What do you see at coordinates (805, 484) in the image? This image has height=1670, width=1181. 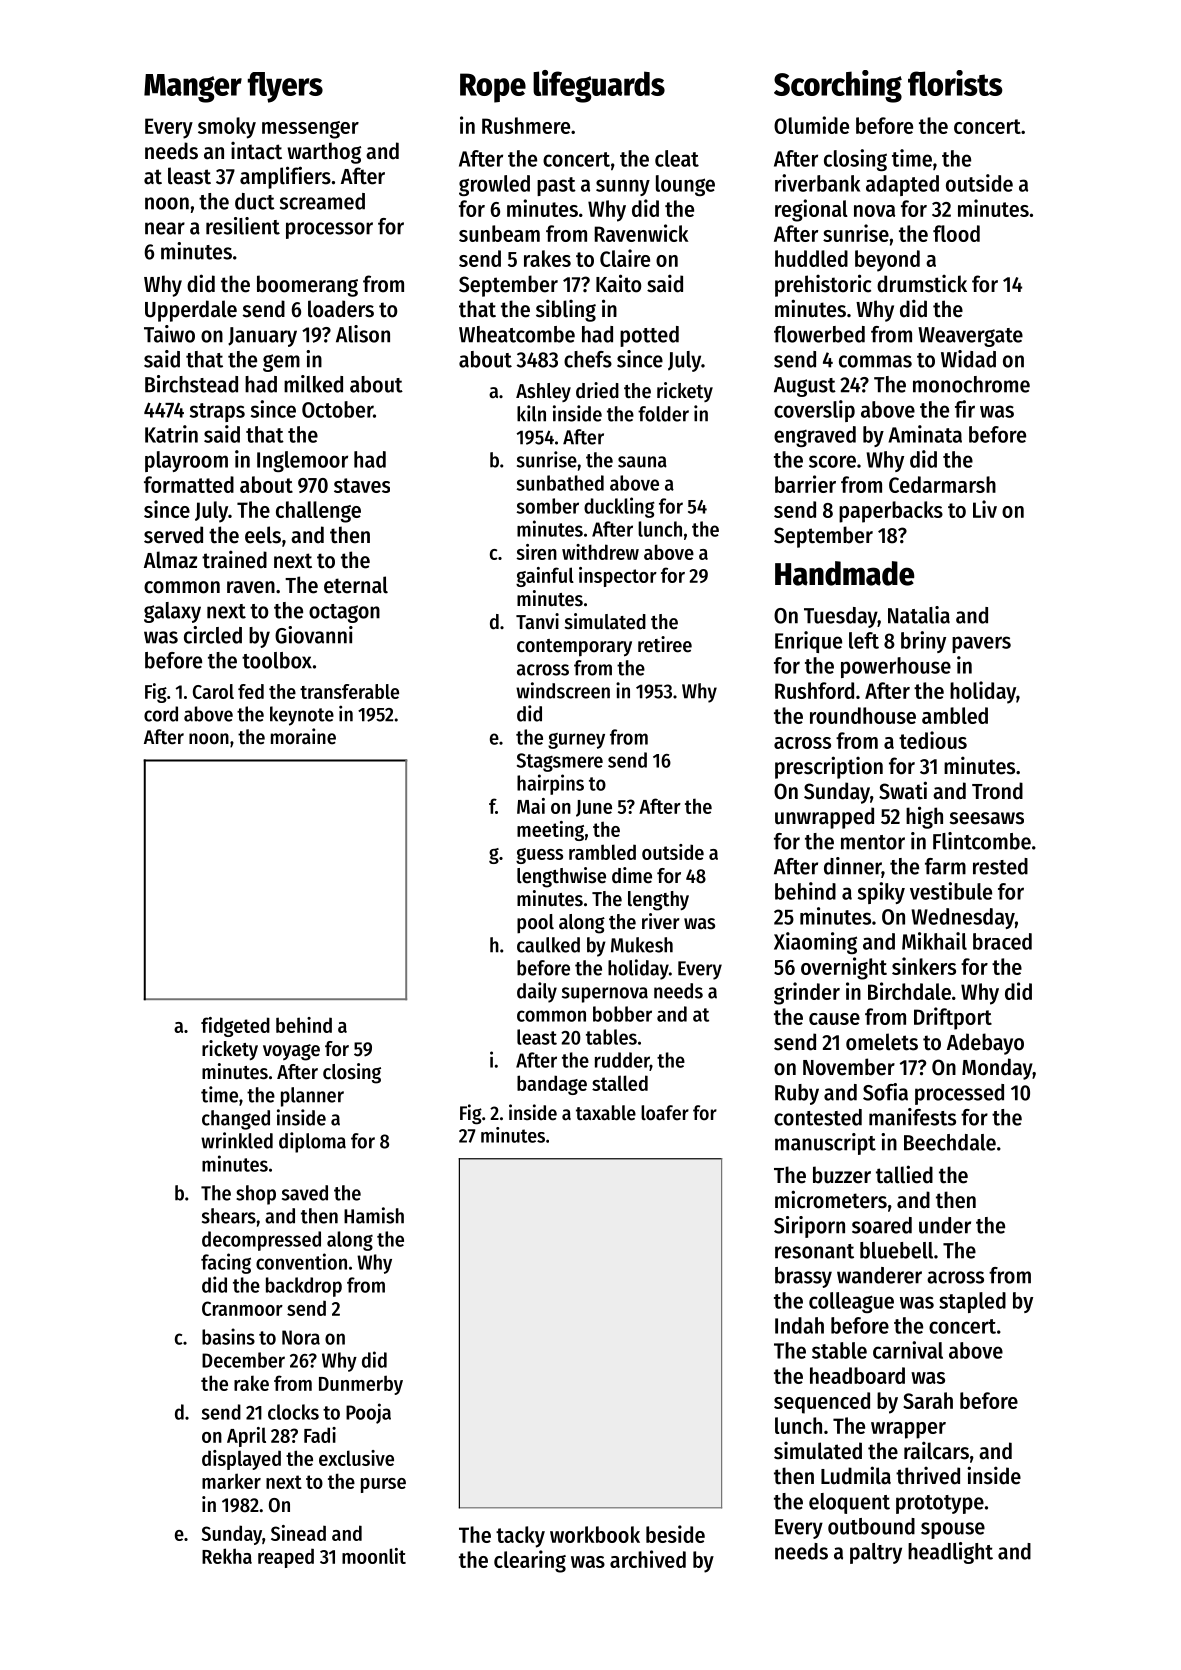 I see `barrier` at bounding box center [805, 484].
